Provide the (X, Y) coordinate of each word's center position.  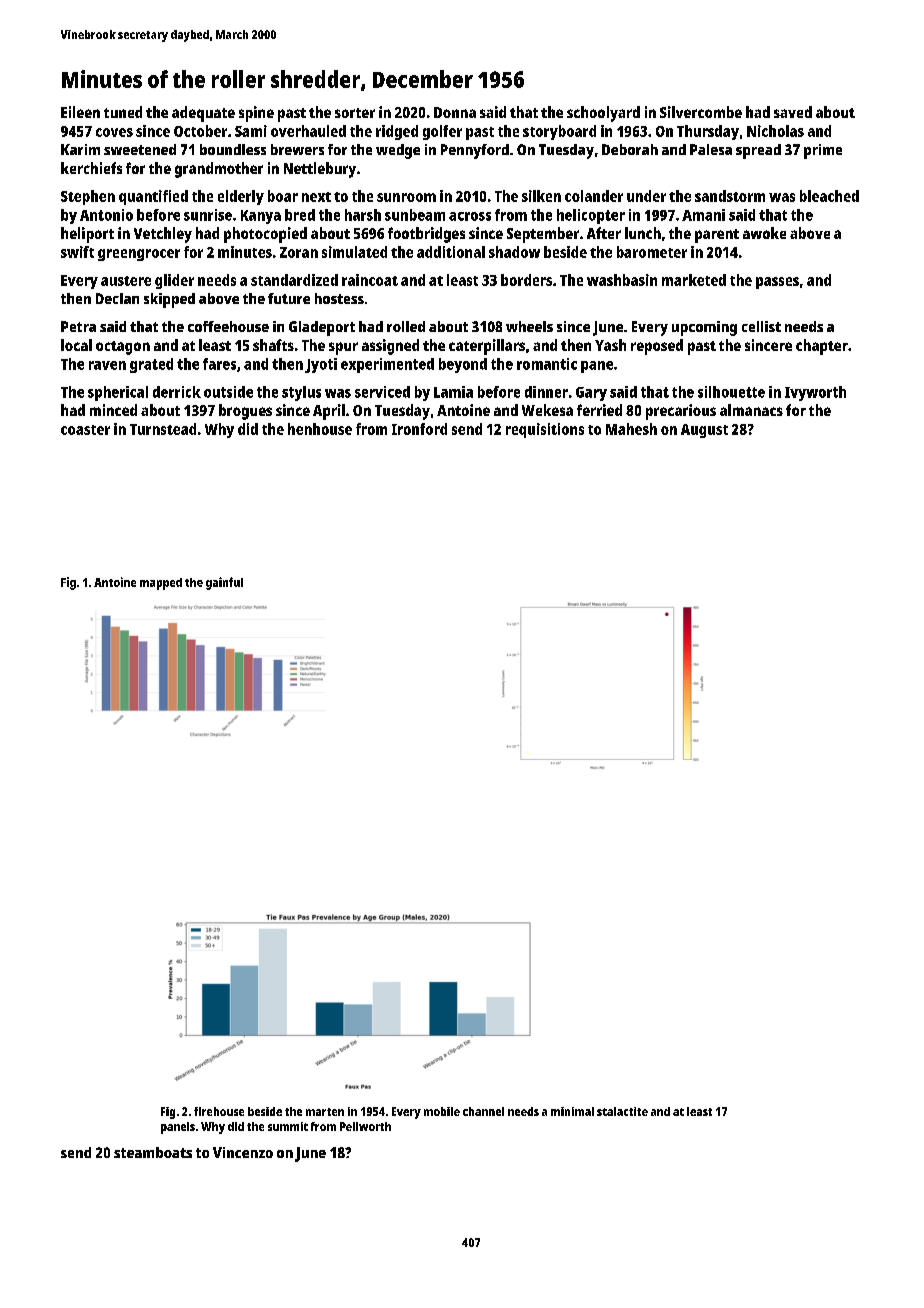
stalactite (622, 1111)
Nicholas (775, 131)
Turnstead (163, 429)
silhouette (731, 392)
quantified (153, 197)
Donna (455, 112)
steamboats (153, 1152)
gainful (224, 583)
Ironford (419, 429)
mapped (161, 584)
